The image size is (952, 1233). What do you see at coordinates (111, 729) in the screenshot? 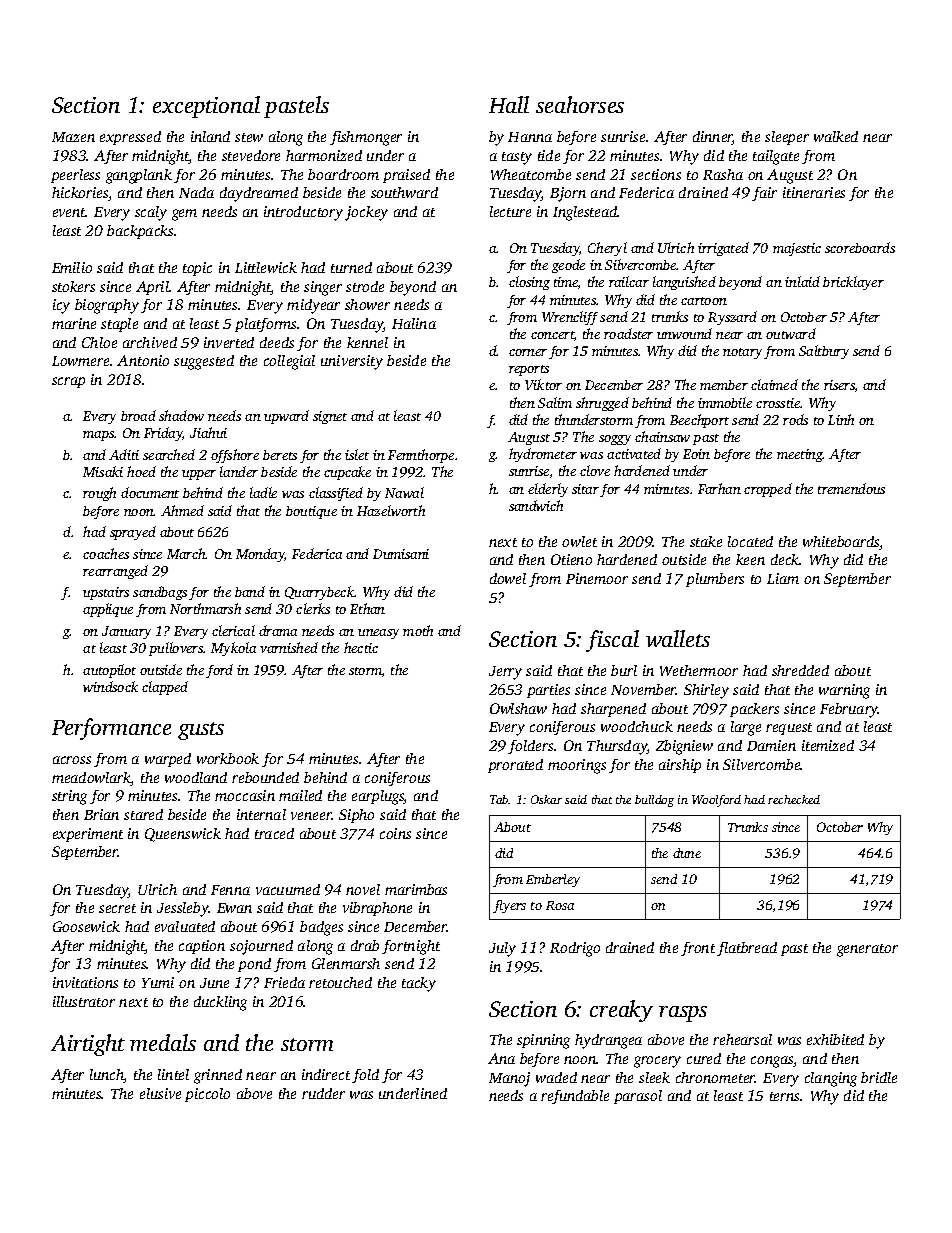
I see `Performance` at bounding box center [111, 729].
